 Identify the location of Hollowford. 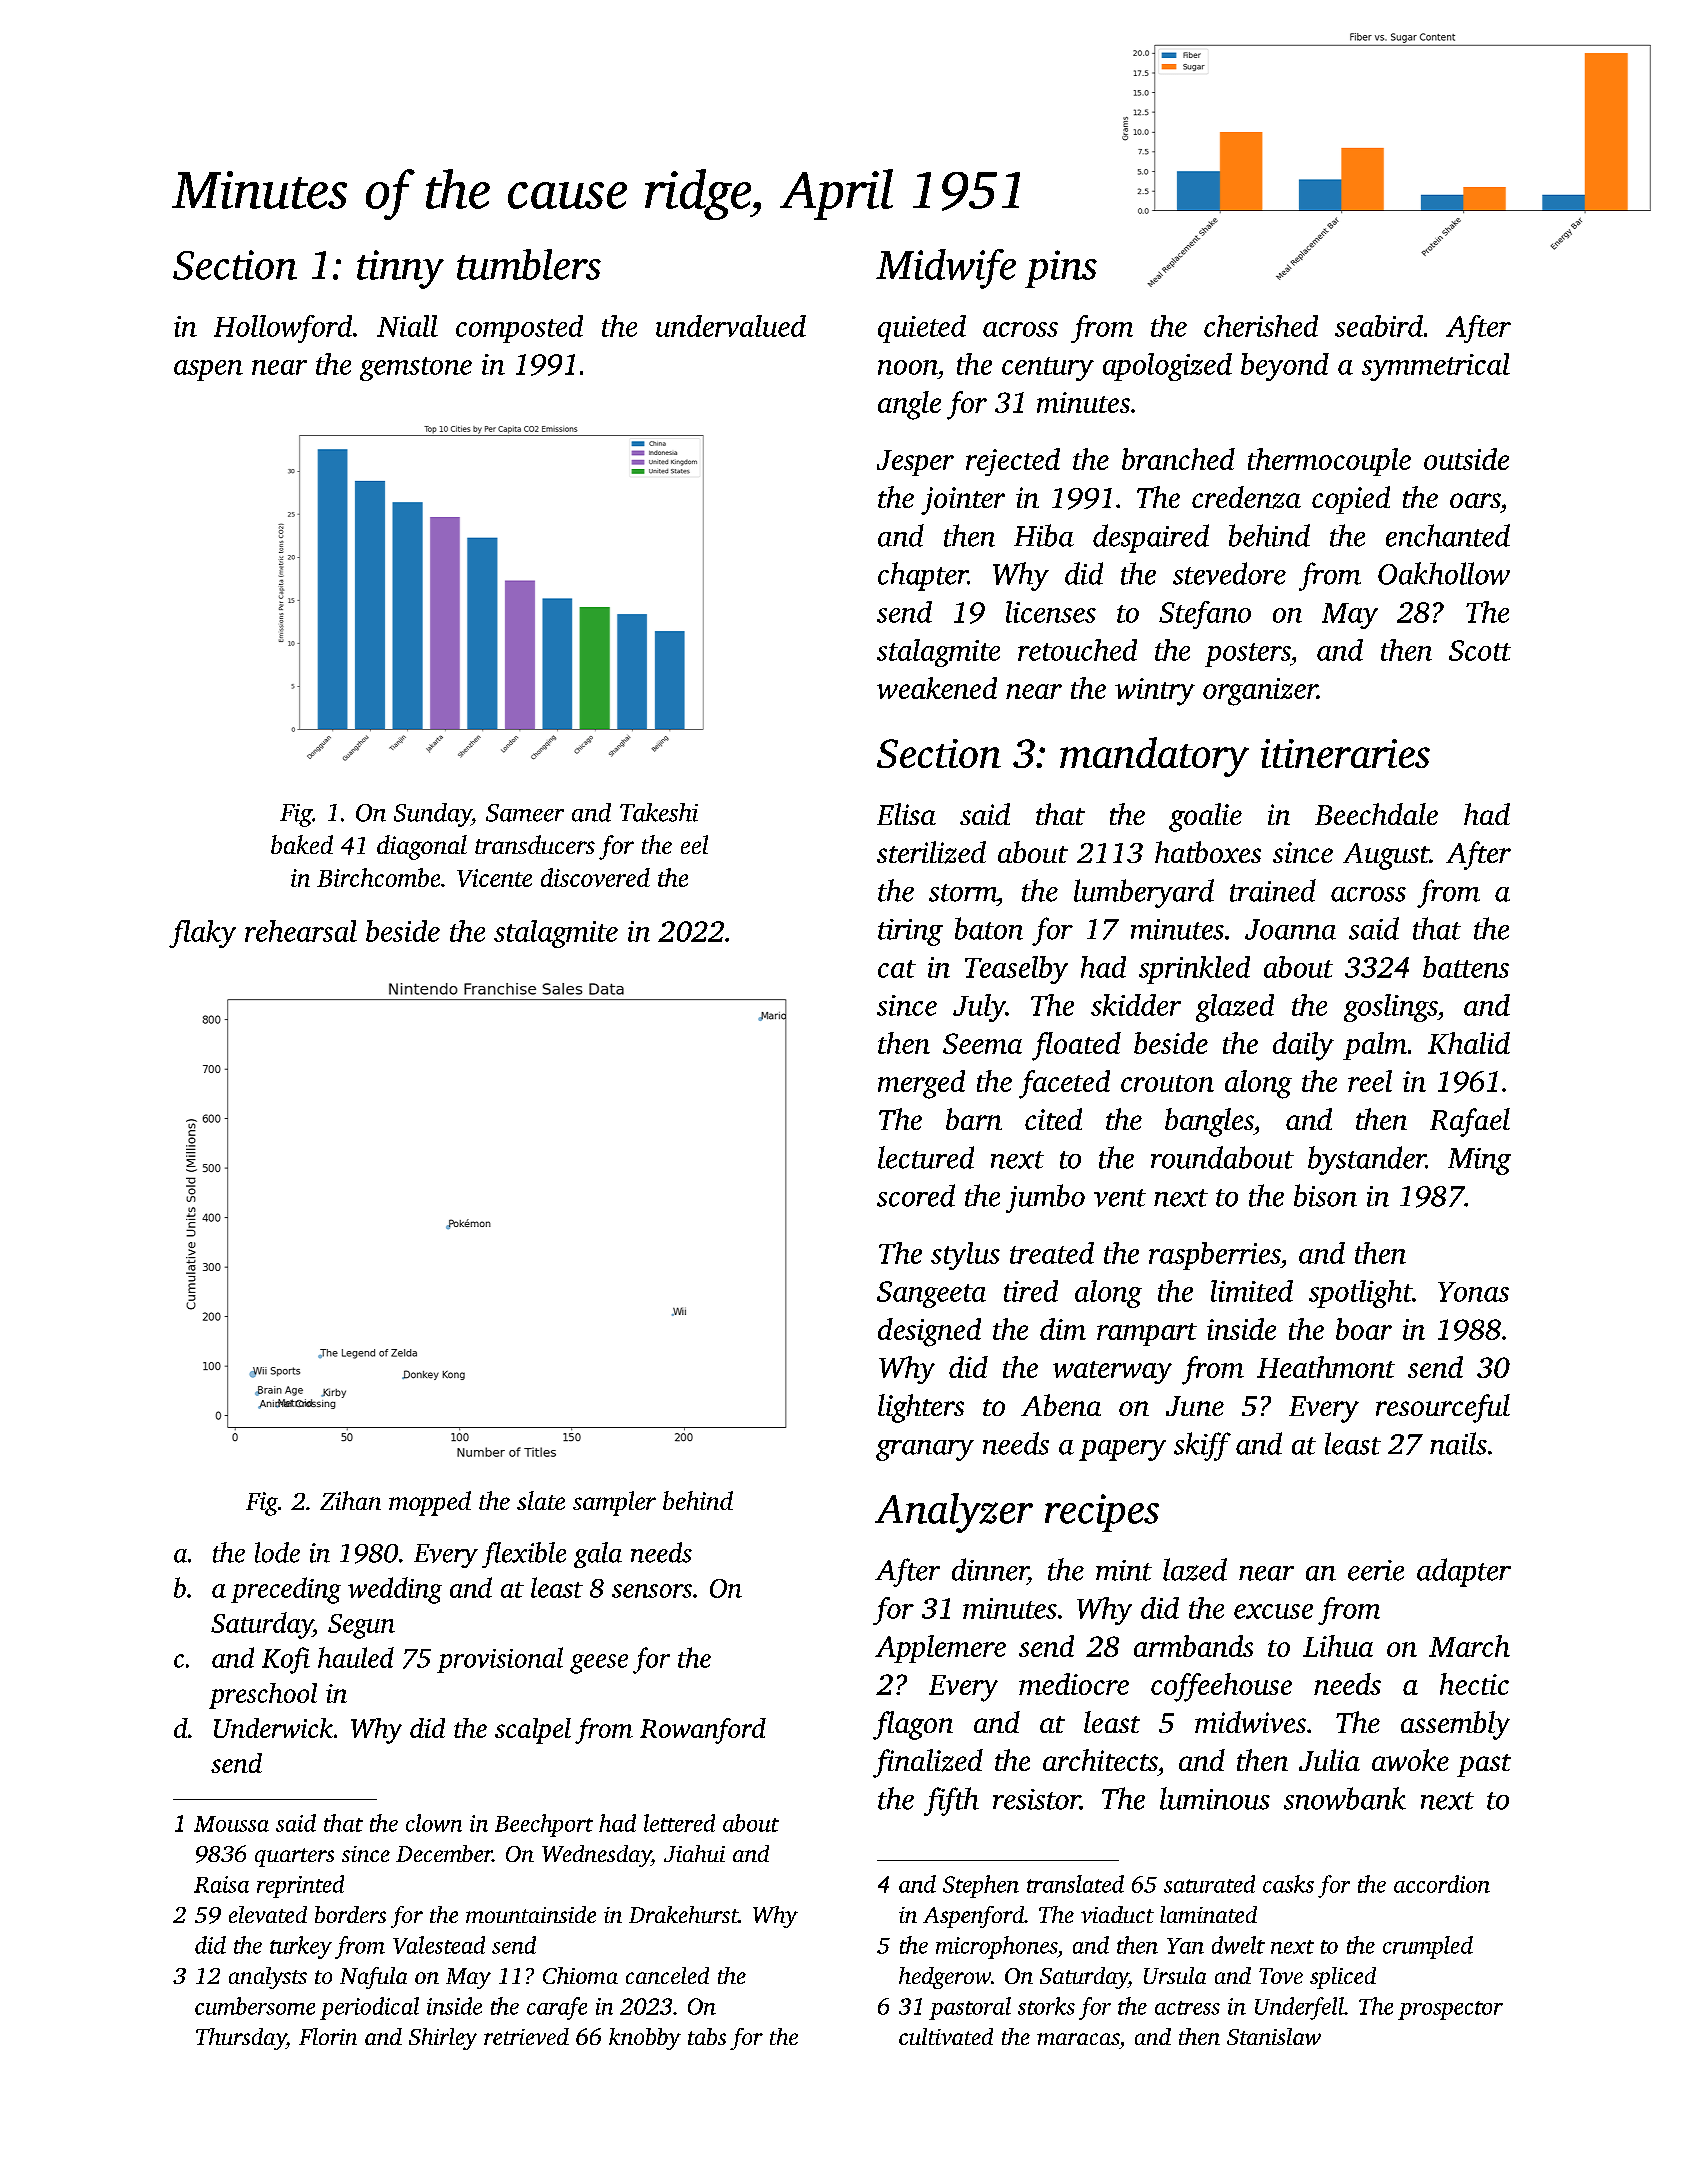
(283, 329).
